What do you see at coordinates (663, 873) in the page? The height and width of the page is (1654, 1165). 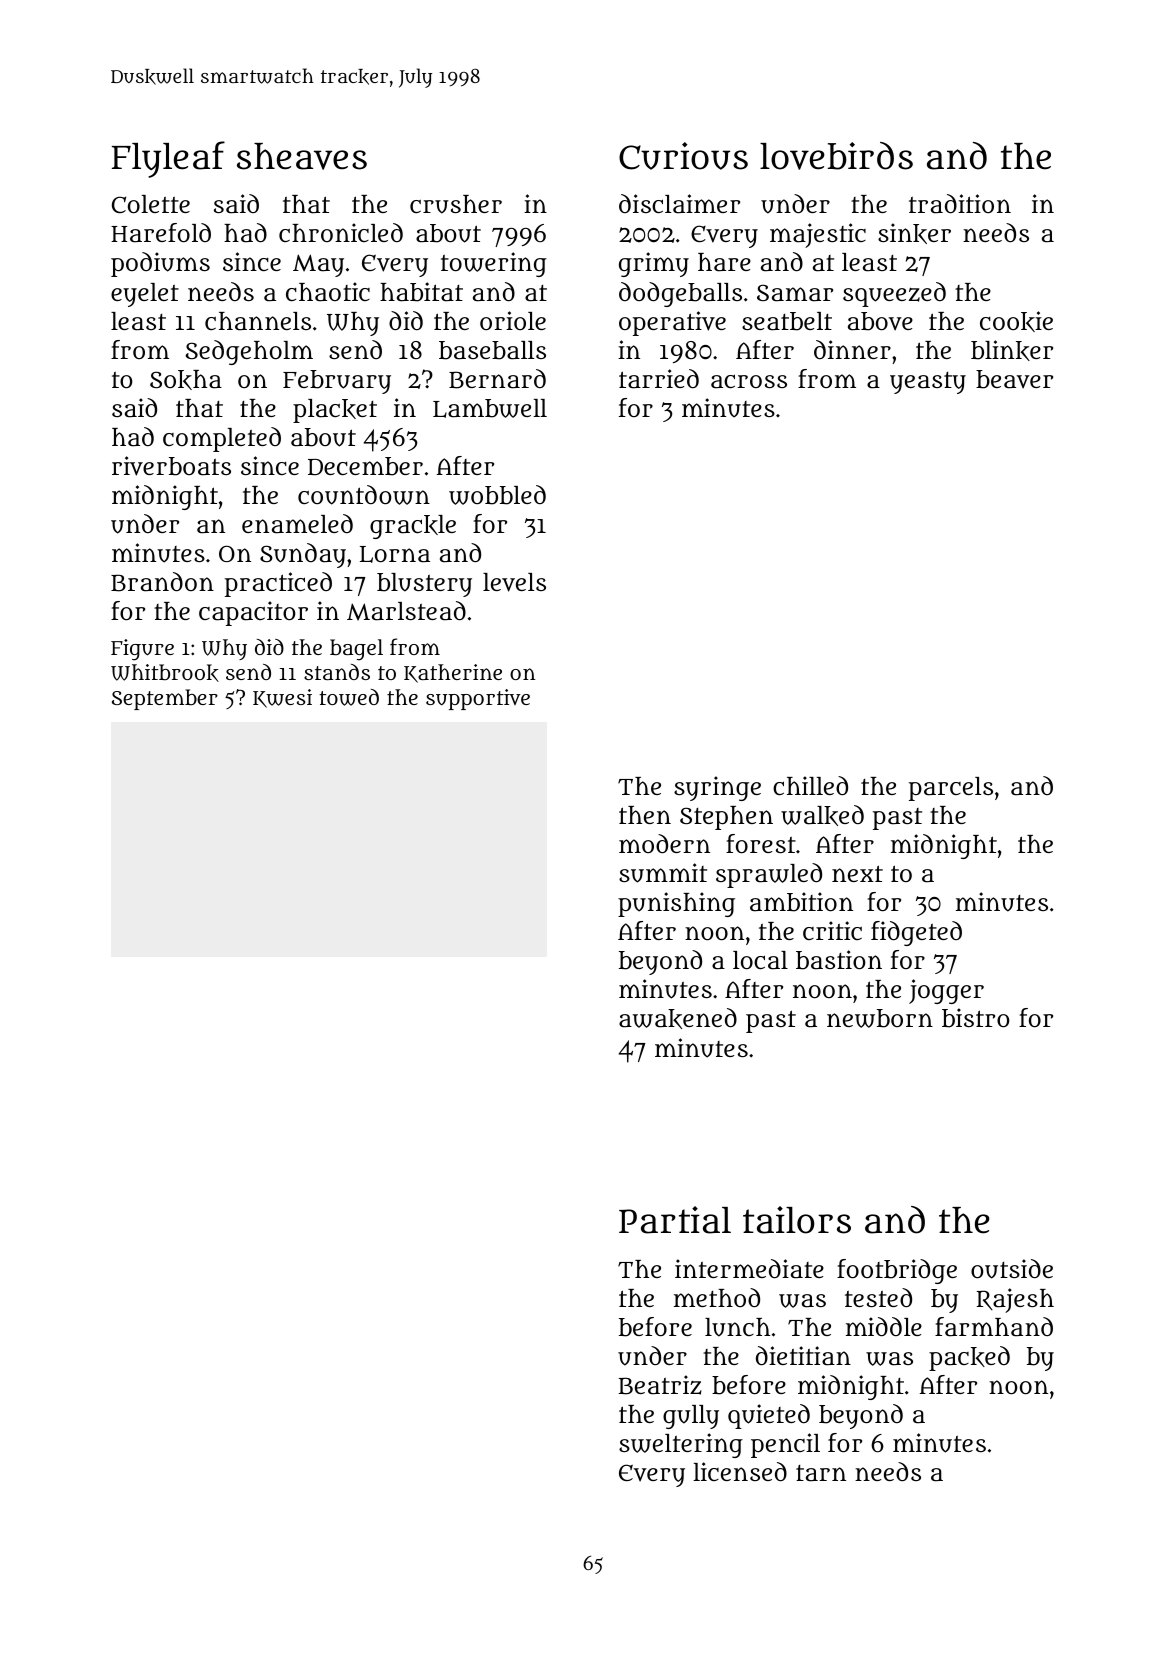 I see `summit` at bounding box center [663, 873].
